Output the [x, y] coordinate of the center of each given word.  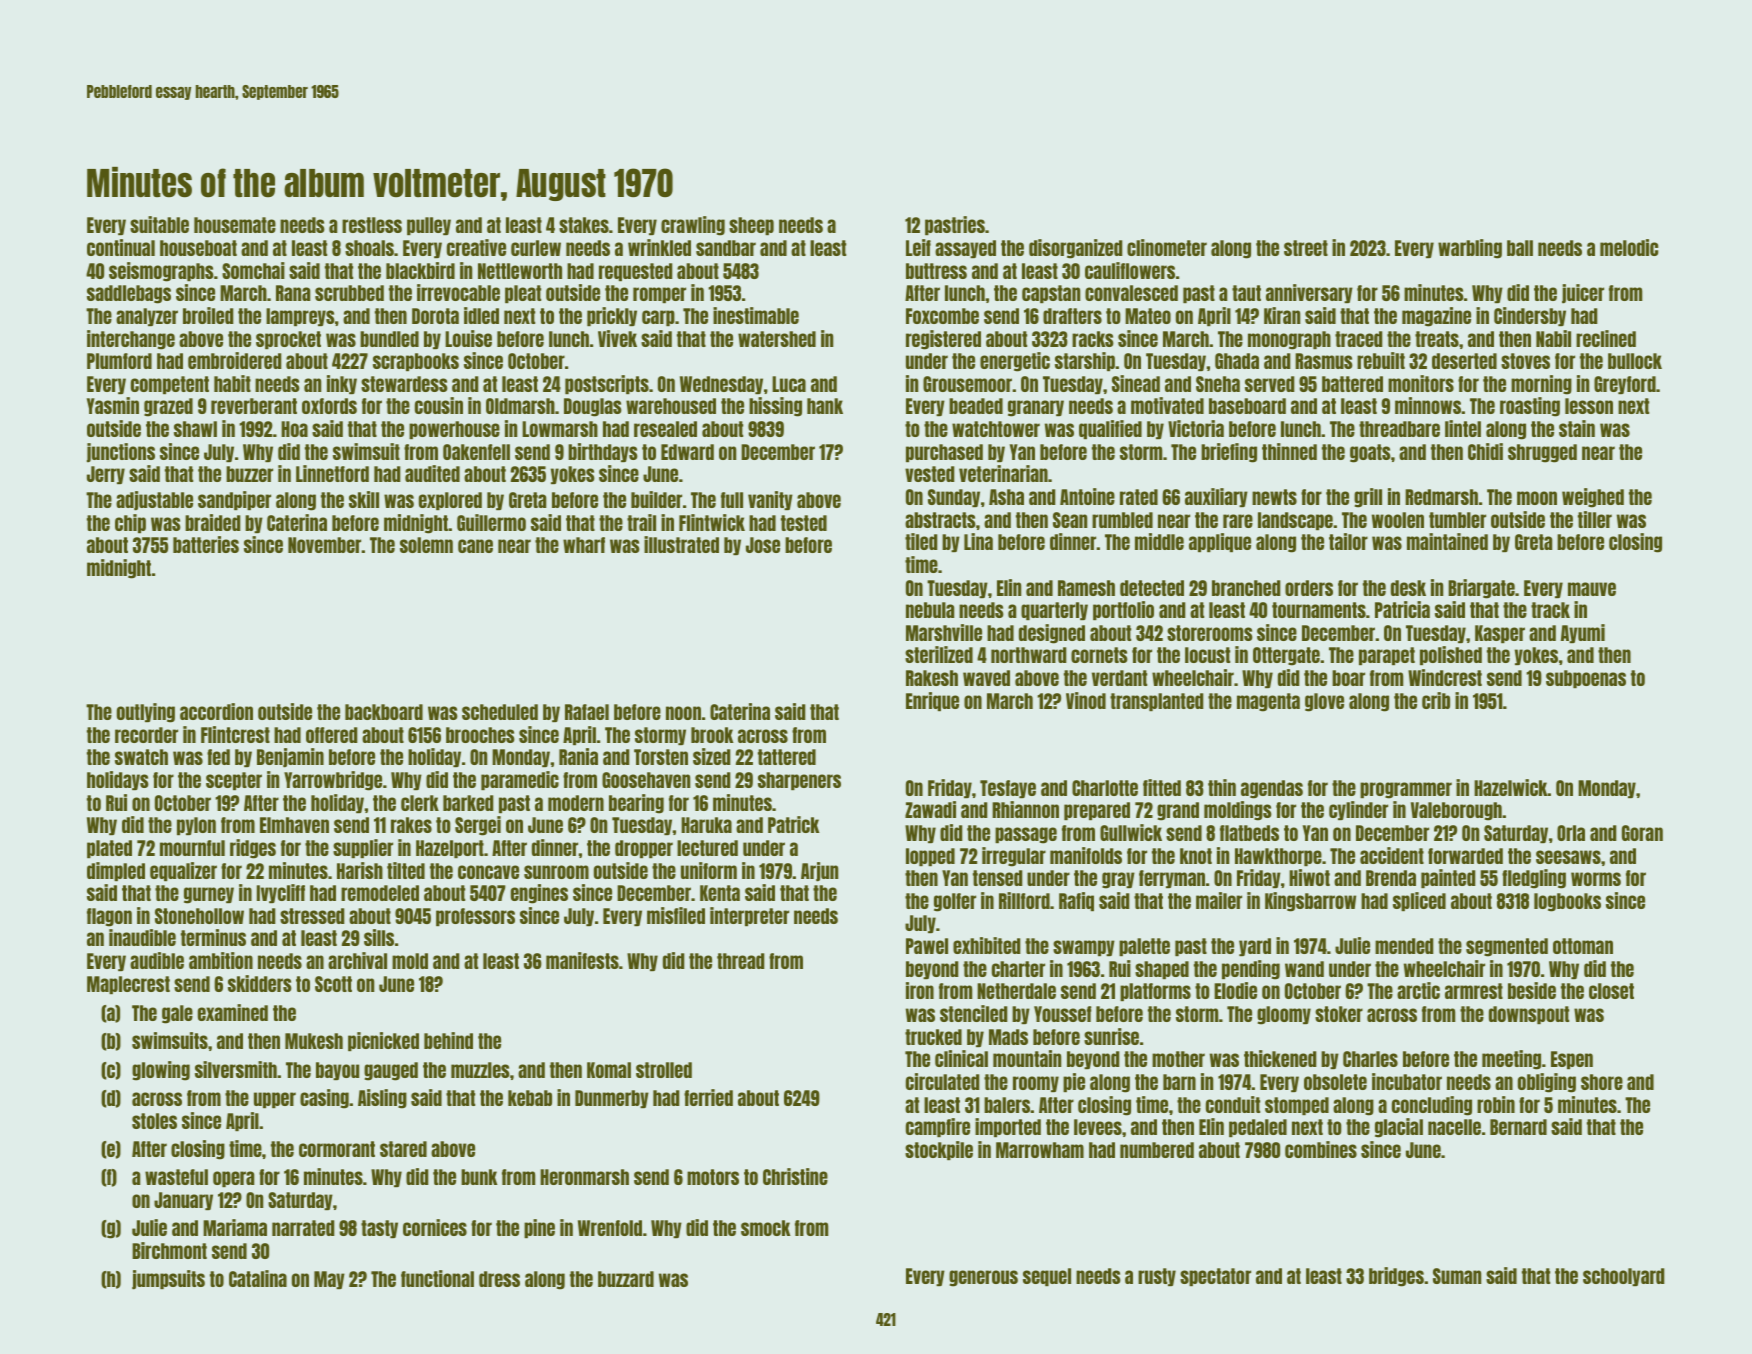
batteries [206, 544]
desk [1408, 588]
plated [109, 849]
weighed [1593, 498]
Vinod [1086, 700]
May [329, 1280]
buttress [936, 271]
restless [372, 225]
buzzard [626, 1279]
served [1270, 384]
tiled [921, 541]
